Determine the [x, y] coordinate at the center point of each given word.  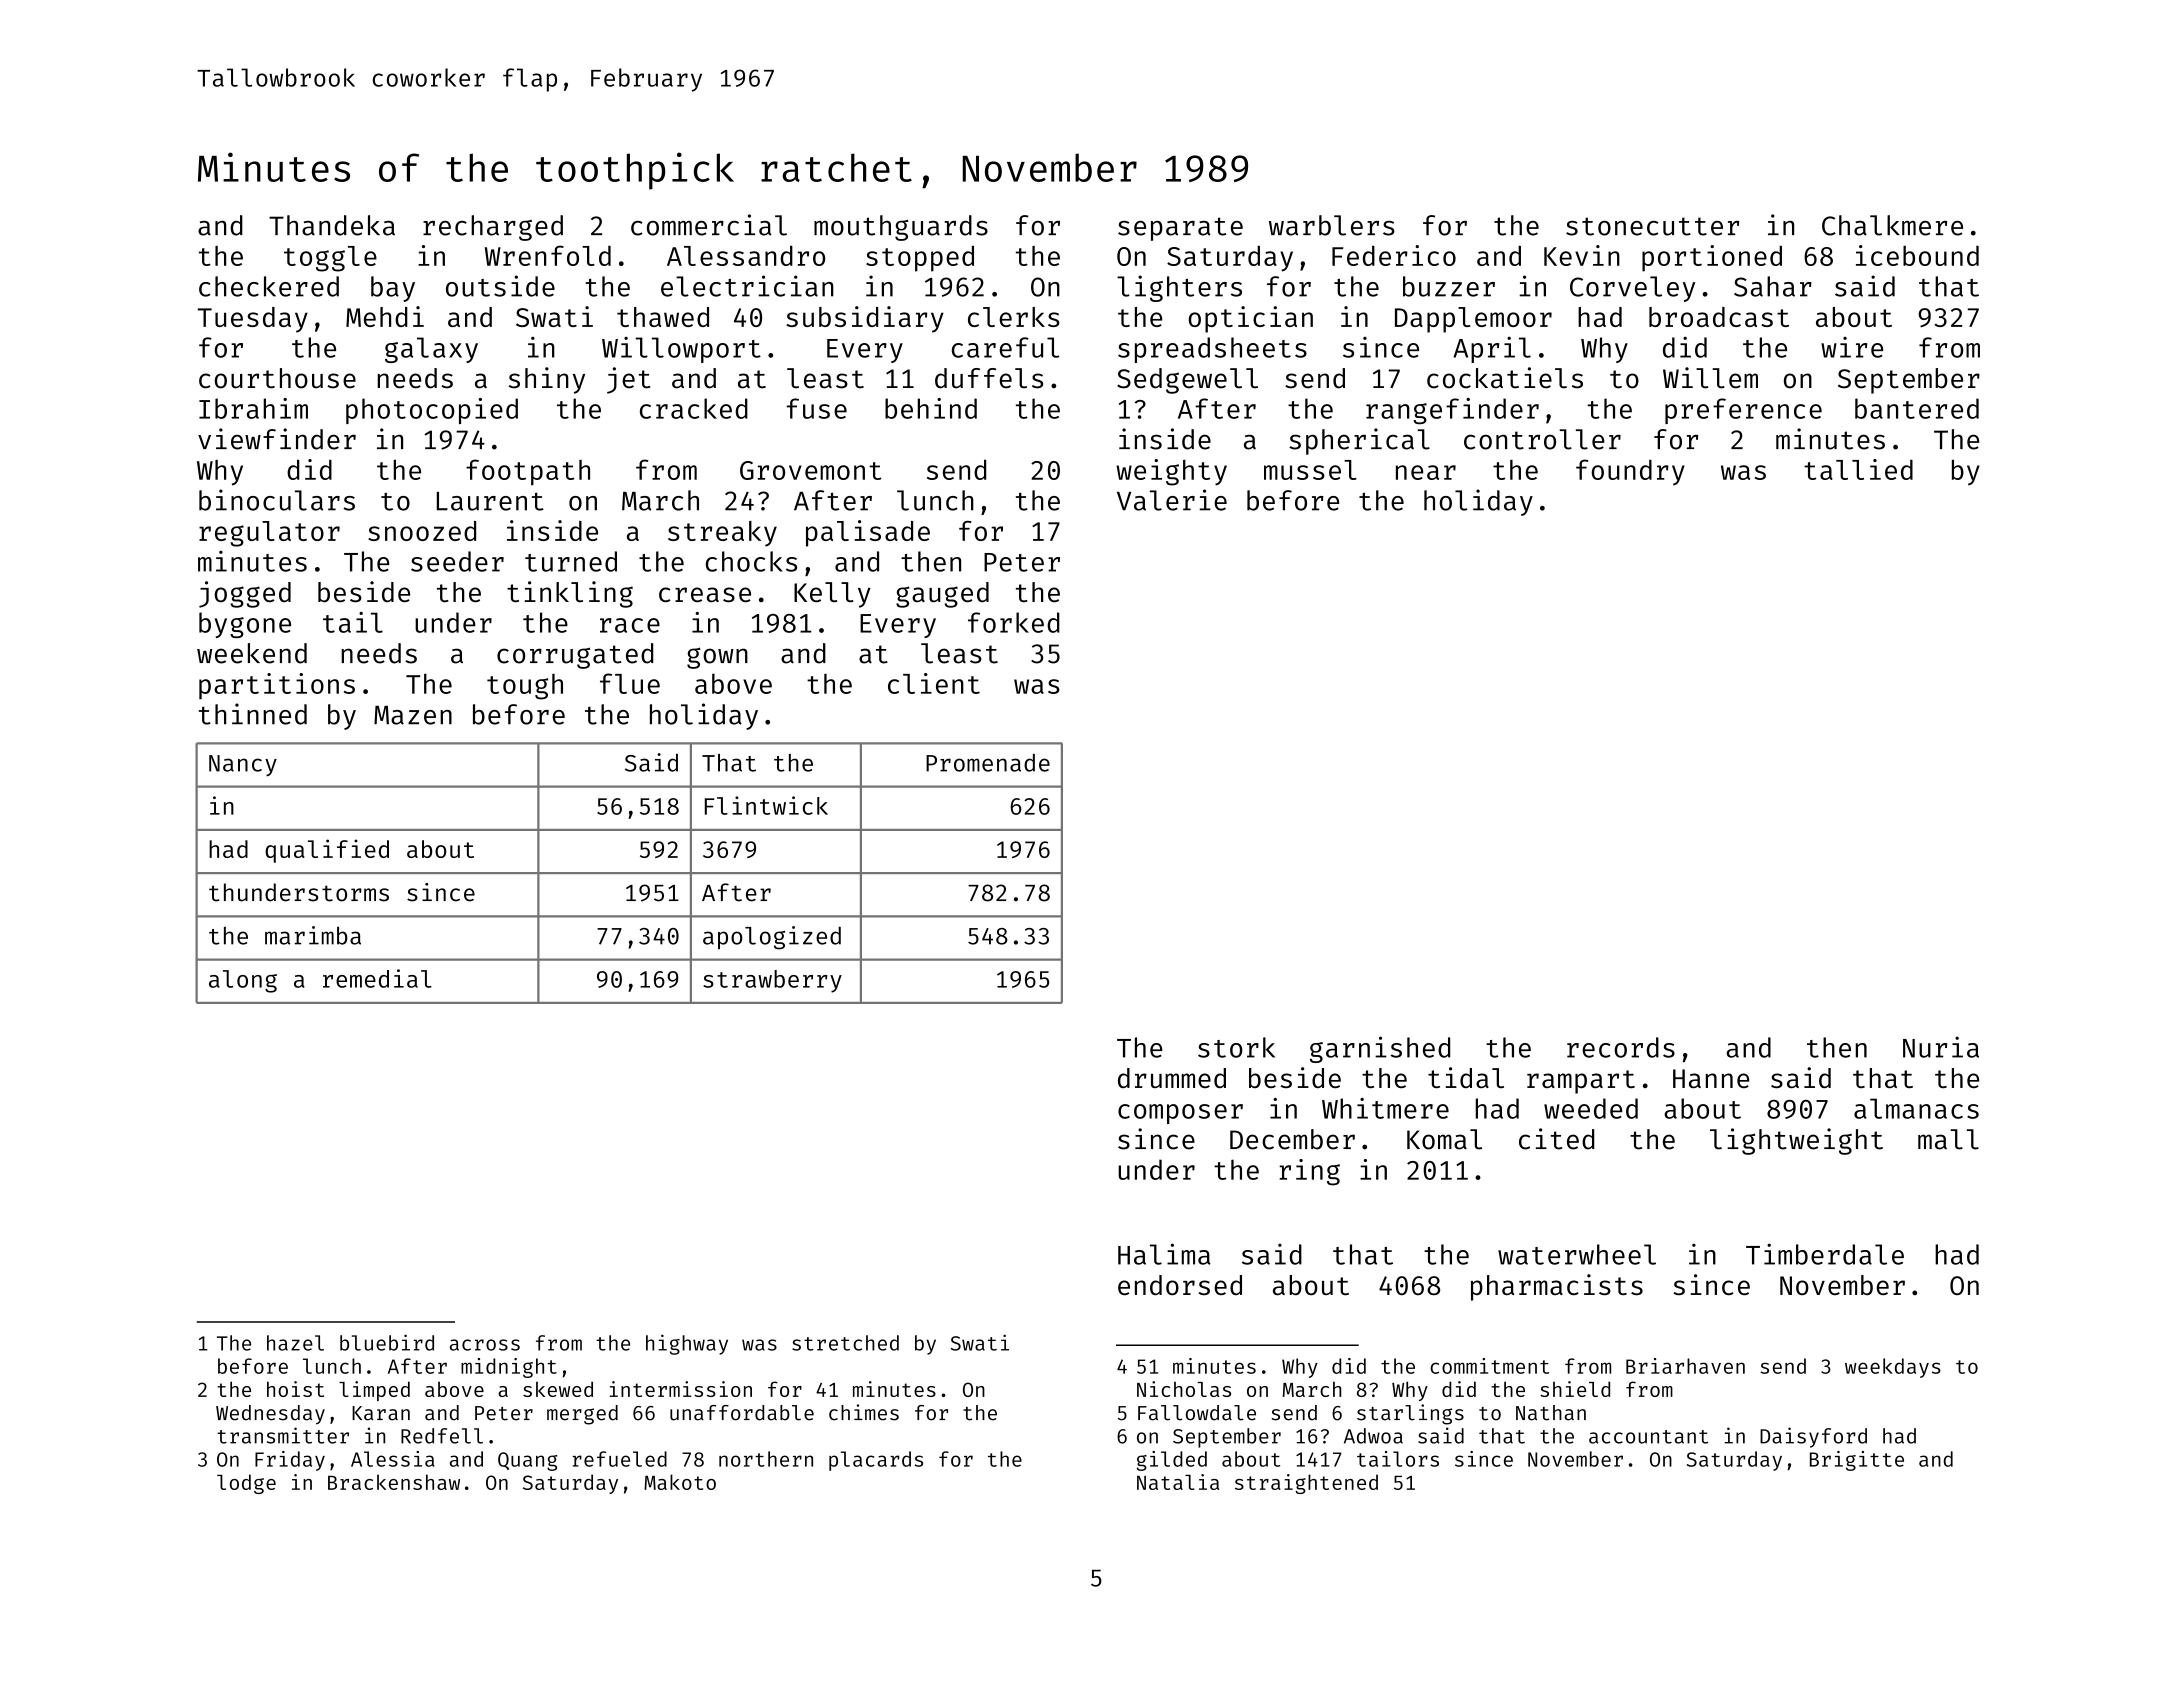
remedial [377, 978]
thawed [663, 317]
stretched [845, 1343]
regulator [269, 534]
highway [687, 1344]
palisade [868, 533]
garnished [1380, 1049]
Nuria [1941, 1047]
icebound [1917, 255]
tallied [1858, 469]
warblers [1332, 225]
